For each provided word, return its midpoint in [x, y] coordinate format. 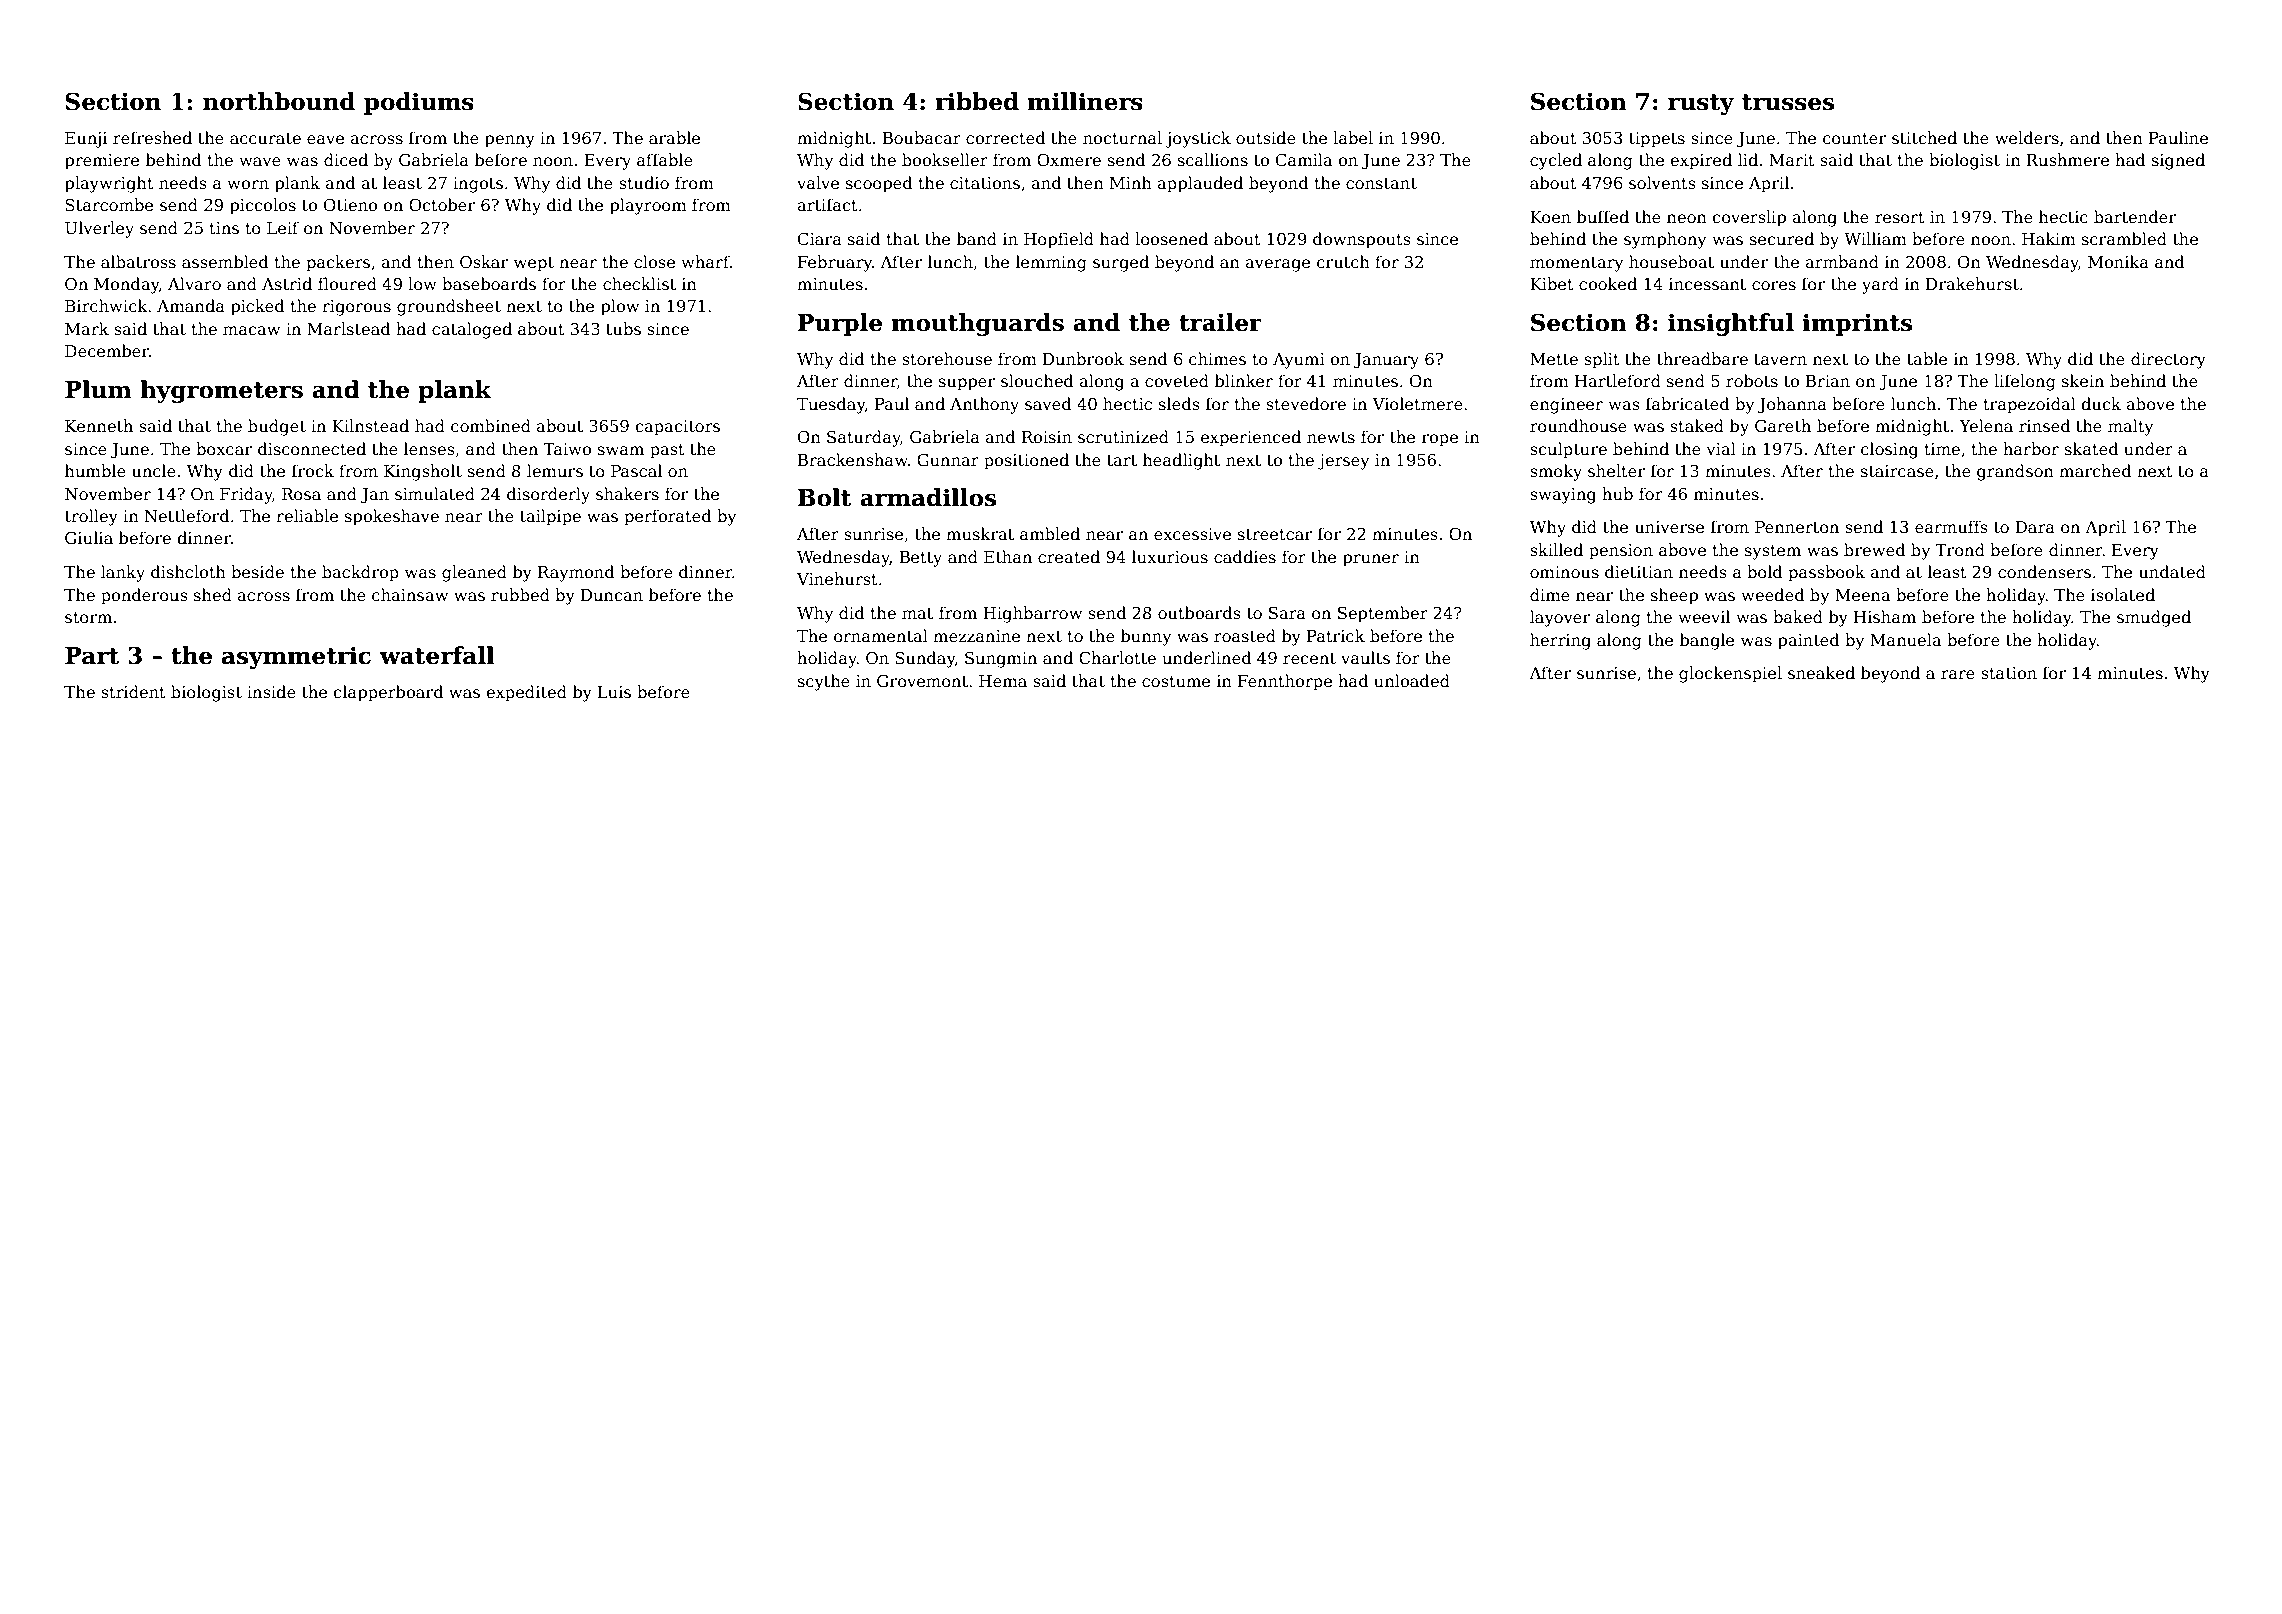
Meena [1862, 595]
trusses [1788, 102]
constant [1381, 184]
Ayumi [1299, 361]
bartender [2135, 217]
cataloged [472, 330]
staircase [1897, 471]
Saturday [863, 438]
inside [271, 692]
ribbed [977, 101]
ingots [478, 185]
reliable [307, 516]
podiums [419, 103]
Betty [920, 559]
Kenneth [99, 426]
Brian [1828, 381]
